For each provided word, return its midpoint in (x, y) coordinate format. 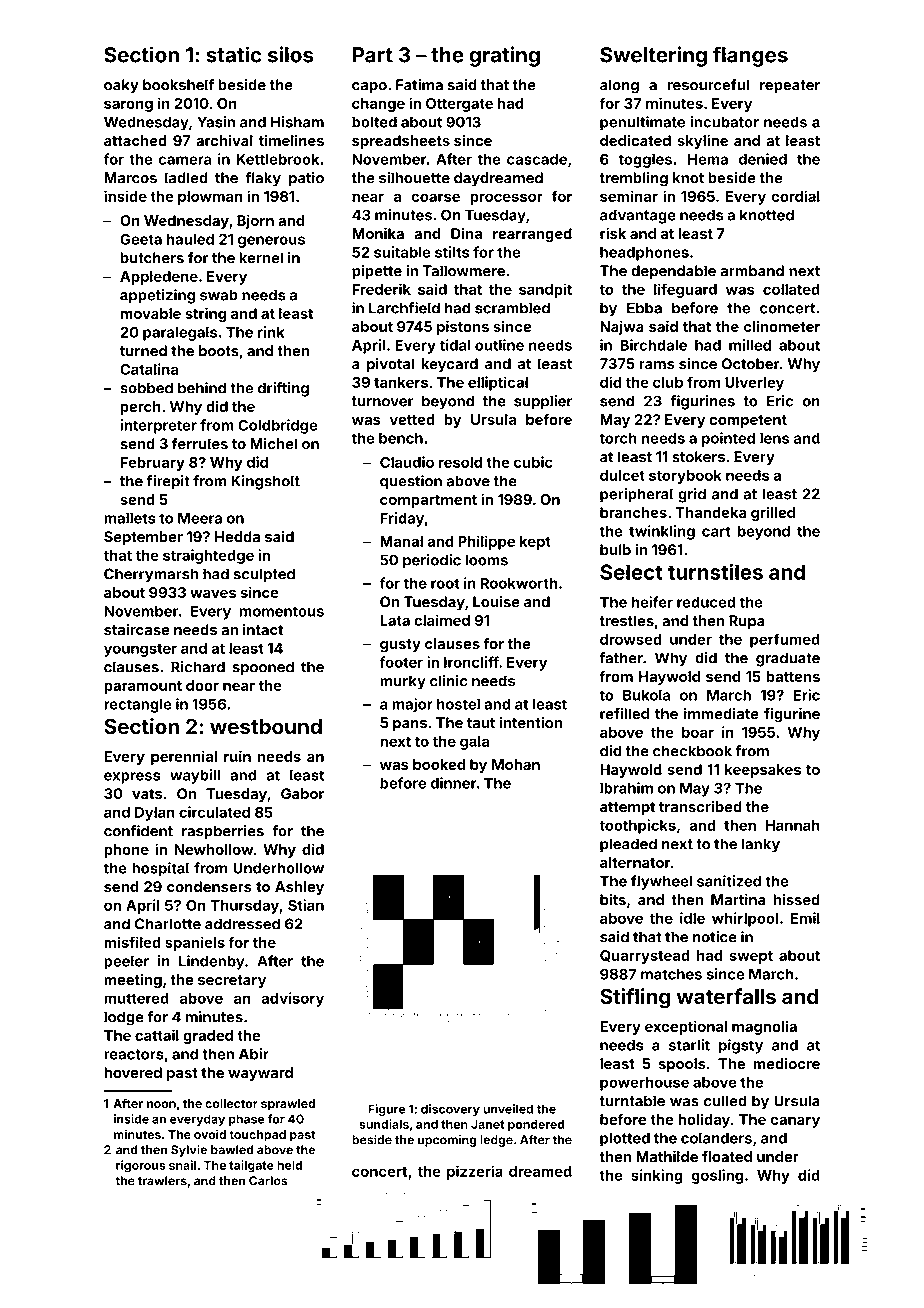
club (668, 382)
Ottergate (459, 105)
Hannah (792, 825)
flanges (750, 56)
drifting (283, 389)
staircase (137, 630)
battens (793, 676)
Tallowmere (464, 271)
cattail (157, 1035)
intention (531, 722)
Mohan (516, 764)
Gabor (302, 793)
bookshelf (178, 85)
